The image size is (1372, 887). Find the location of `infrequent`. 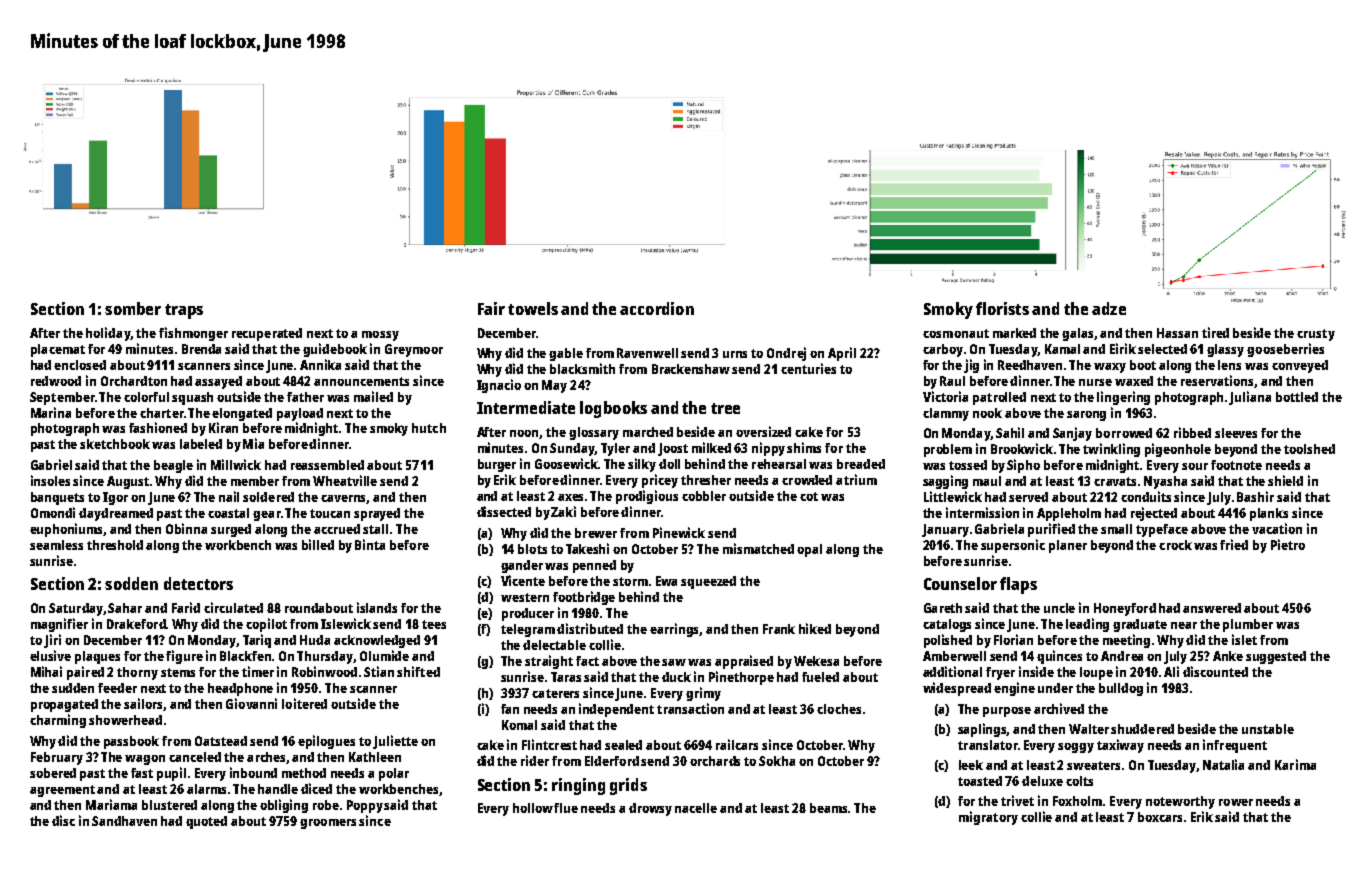

infrequent is located at coordinates (1235, 746).
